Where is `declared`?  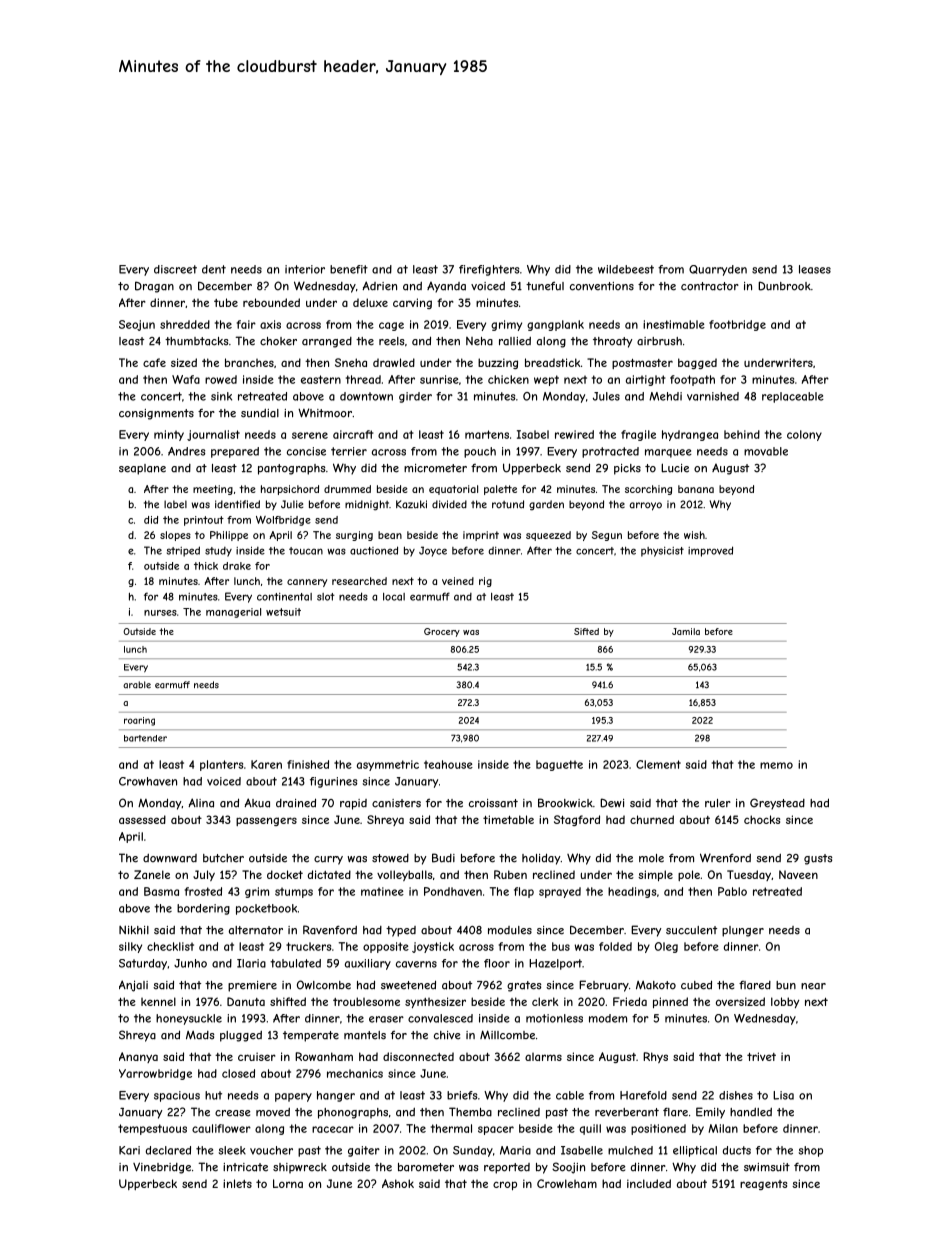
declared is located at coordinates (168, 1150).
